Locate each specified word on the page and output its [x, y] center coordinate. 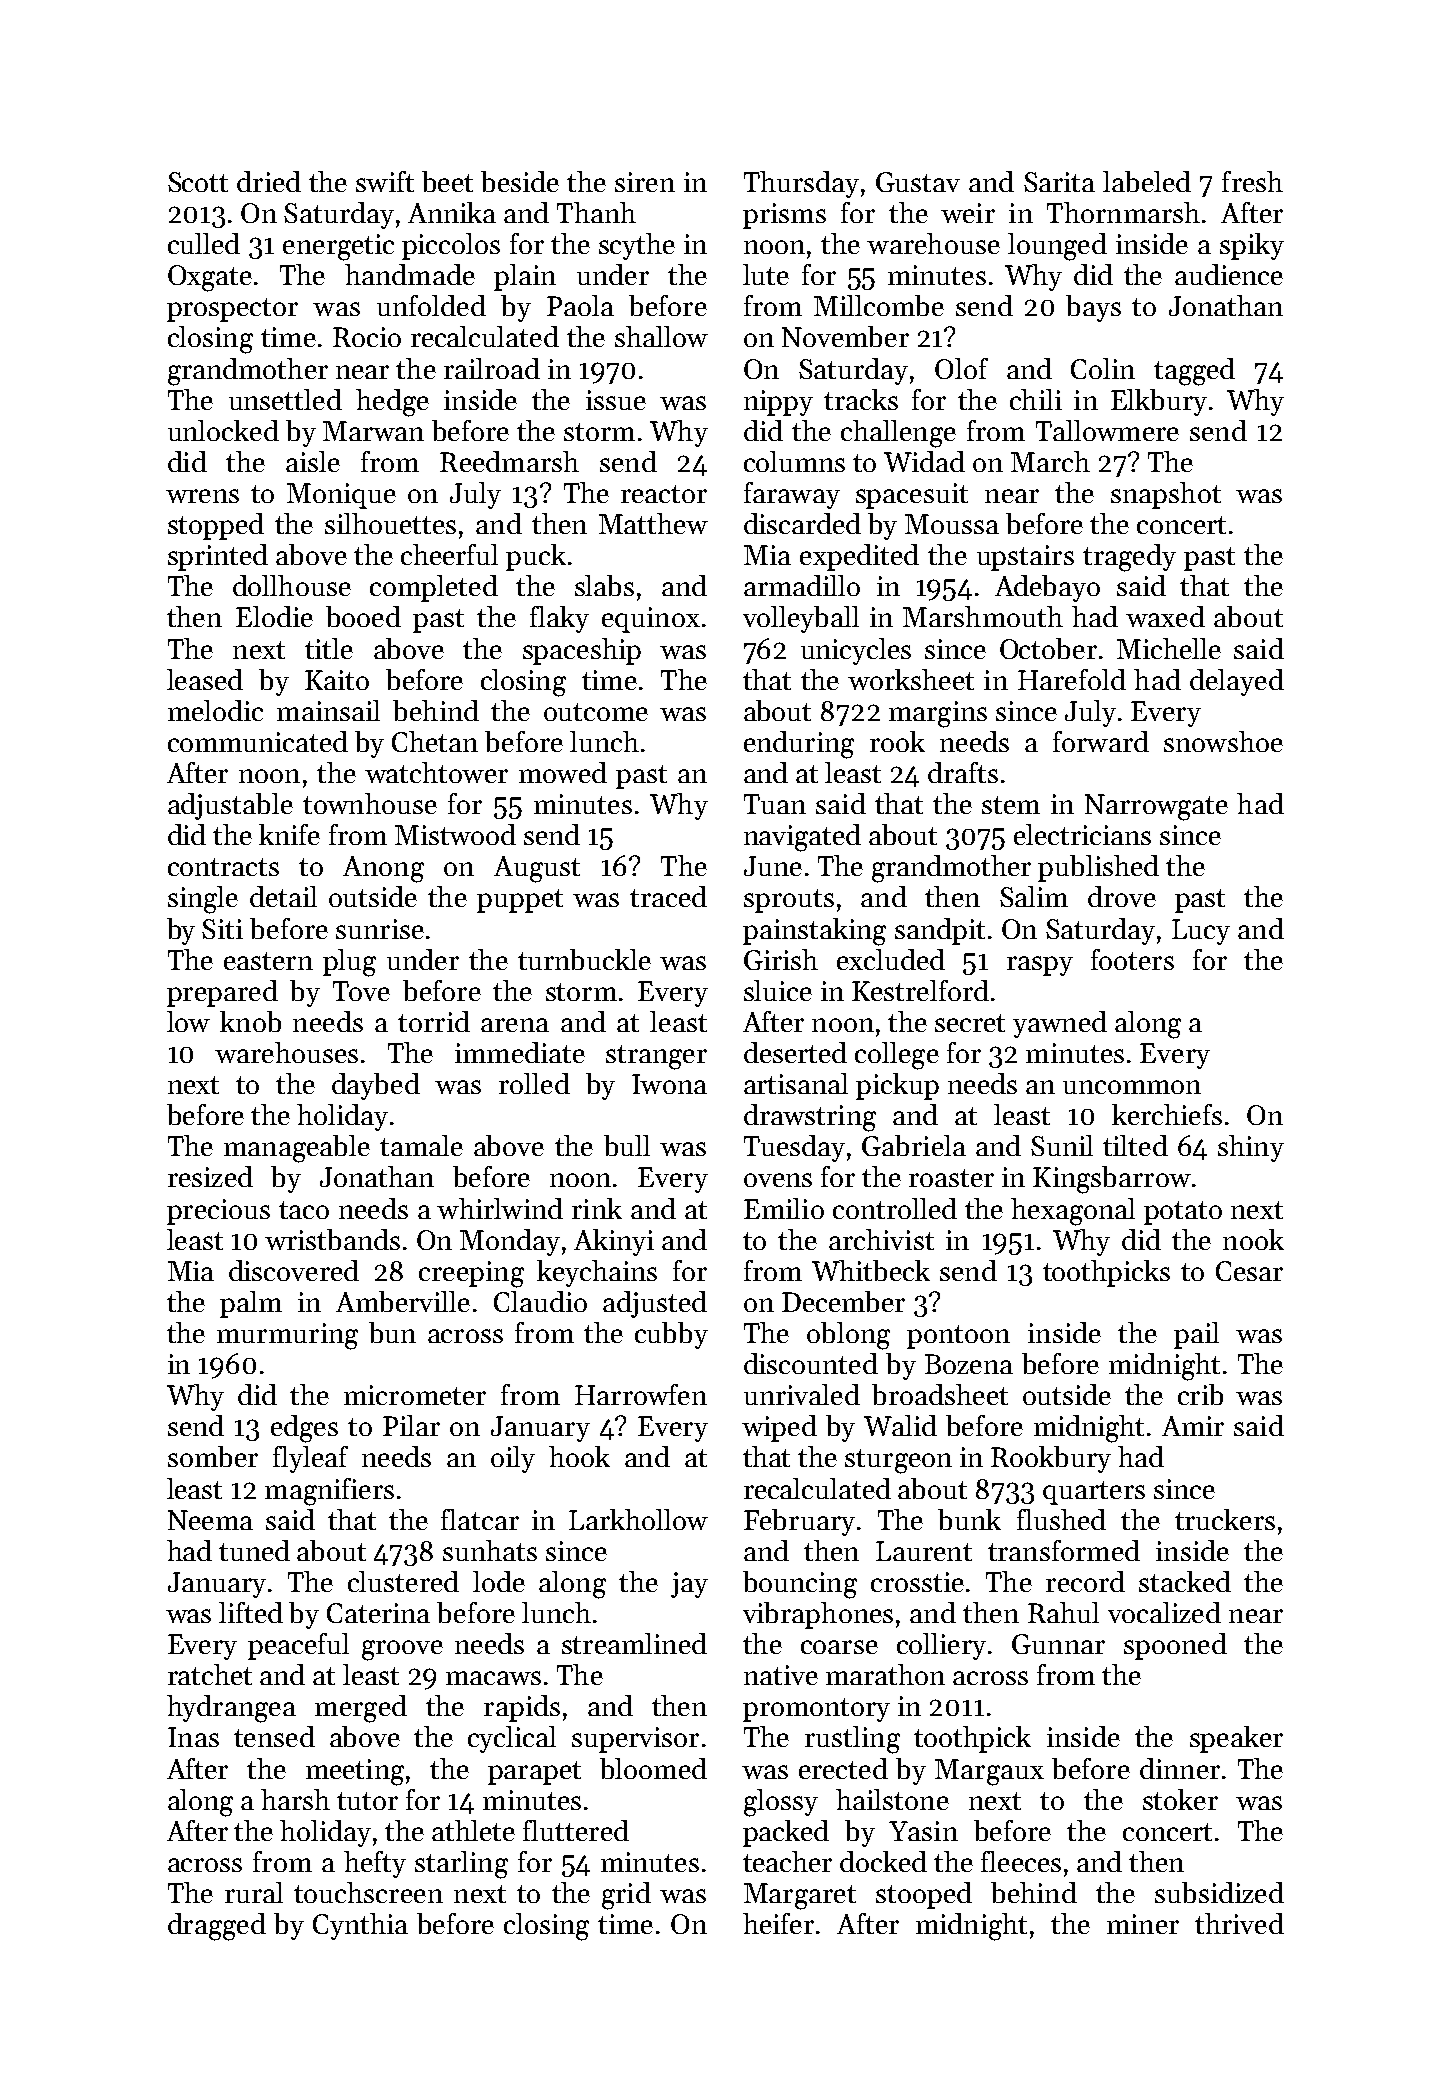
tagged [1194, 372]
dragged [217, 1927]
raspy [1040, 966]
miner [1143, 1924]
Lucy [1201, 932]
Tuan [775, 804]
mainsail [328, 710]
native [781, 1675]
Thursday [801, 184]
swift [385, 181]
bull [627, 1145]
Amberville [403, 1301]
